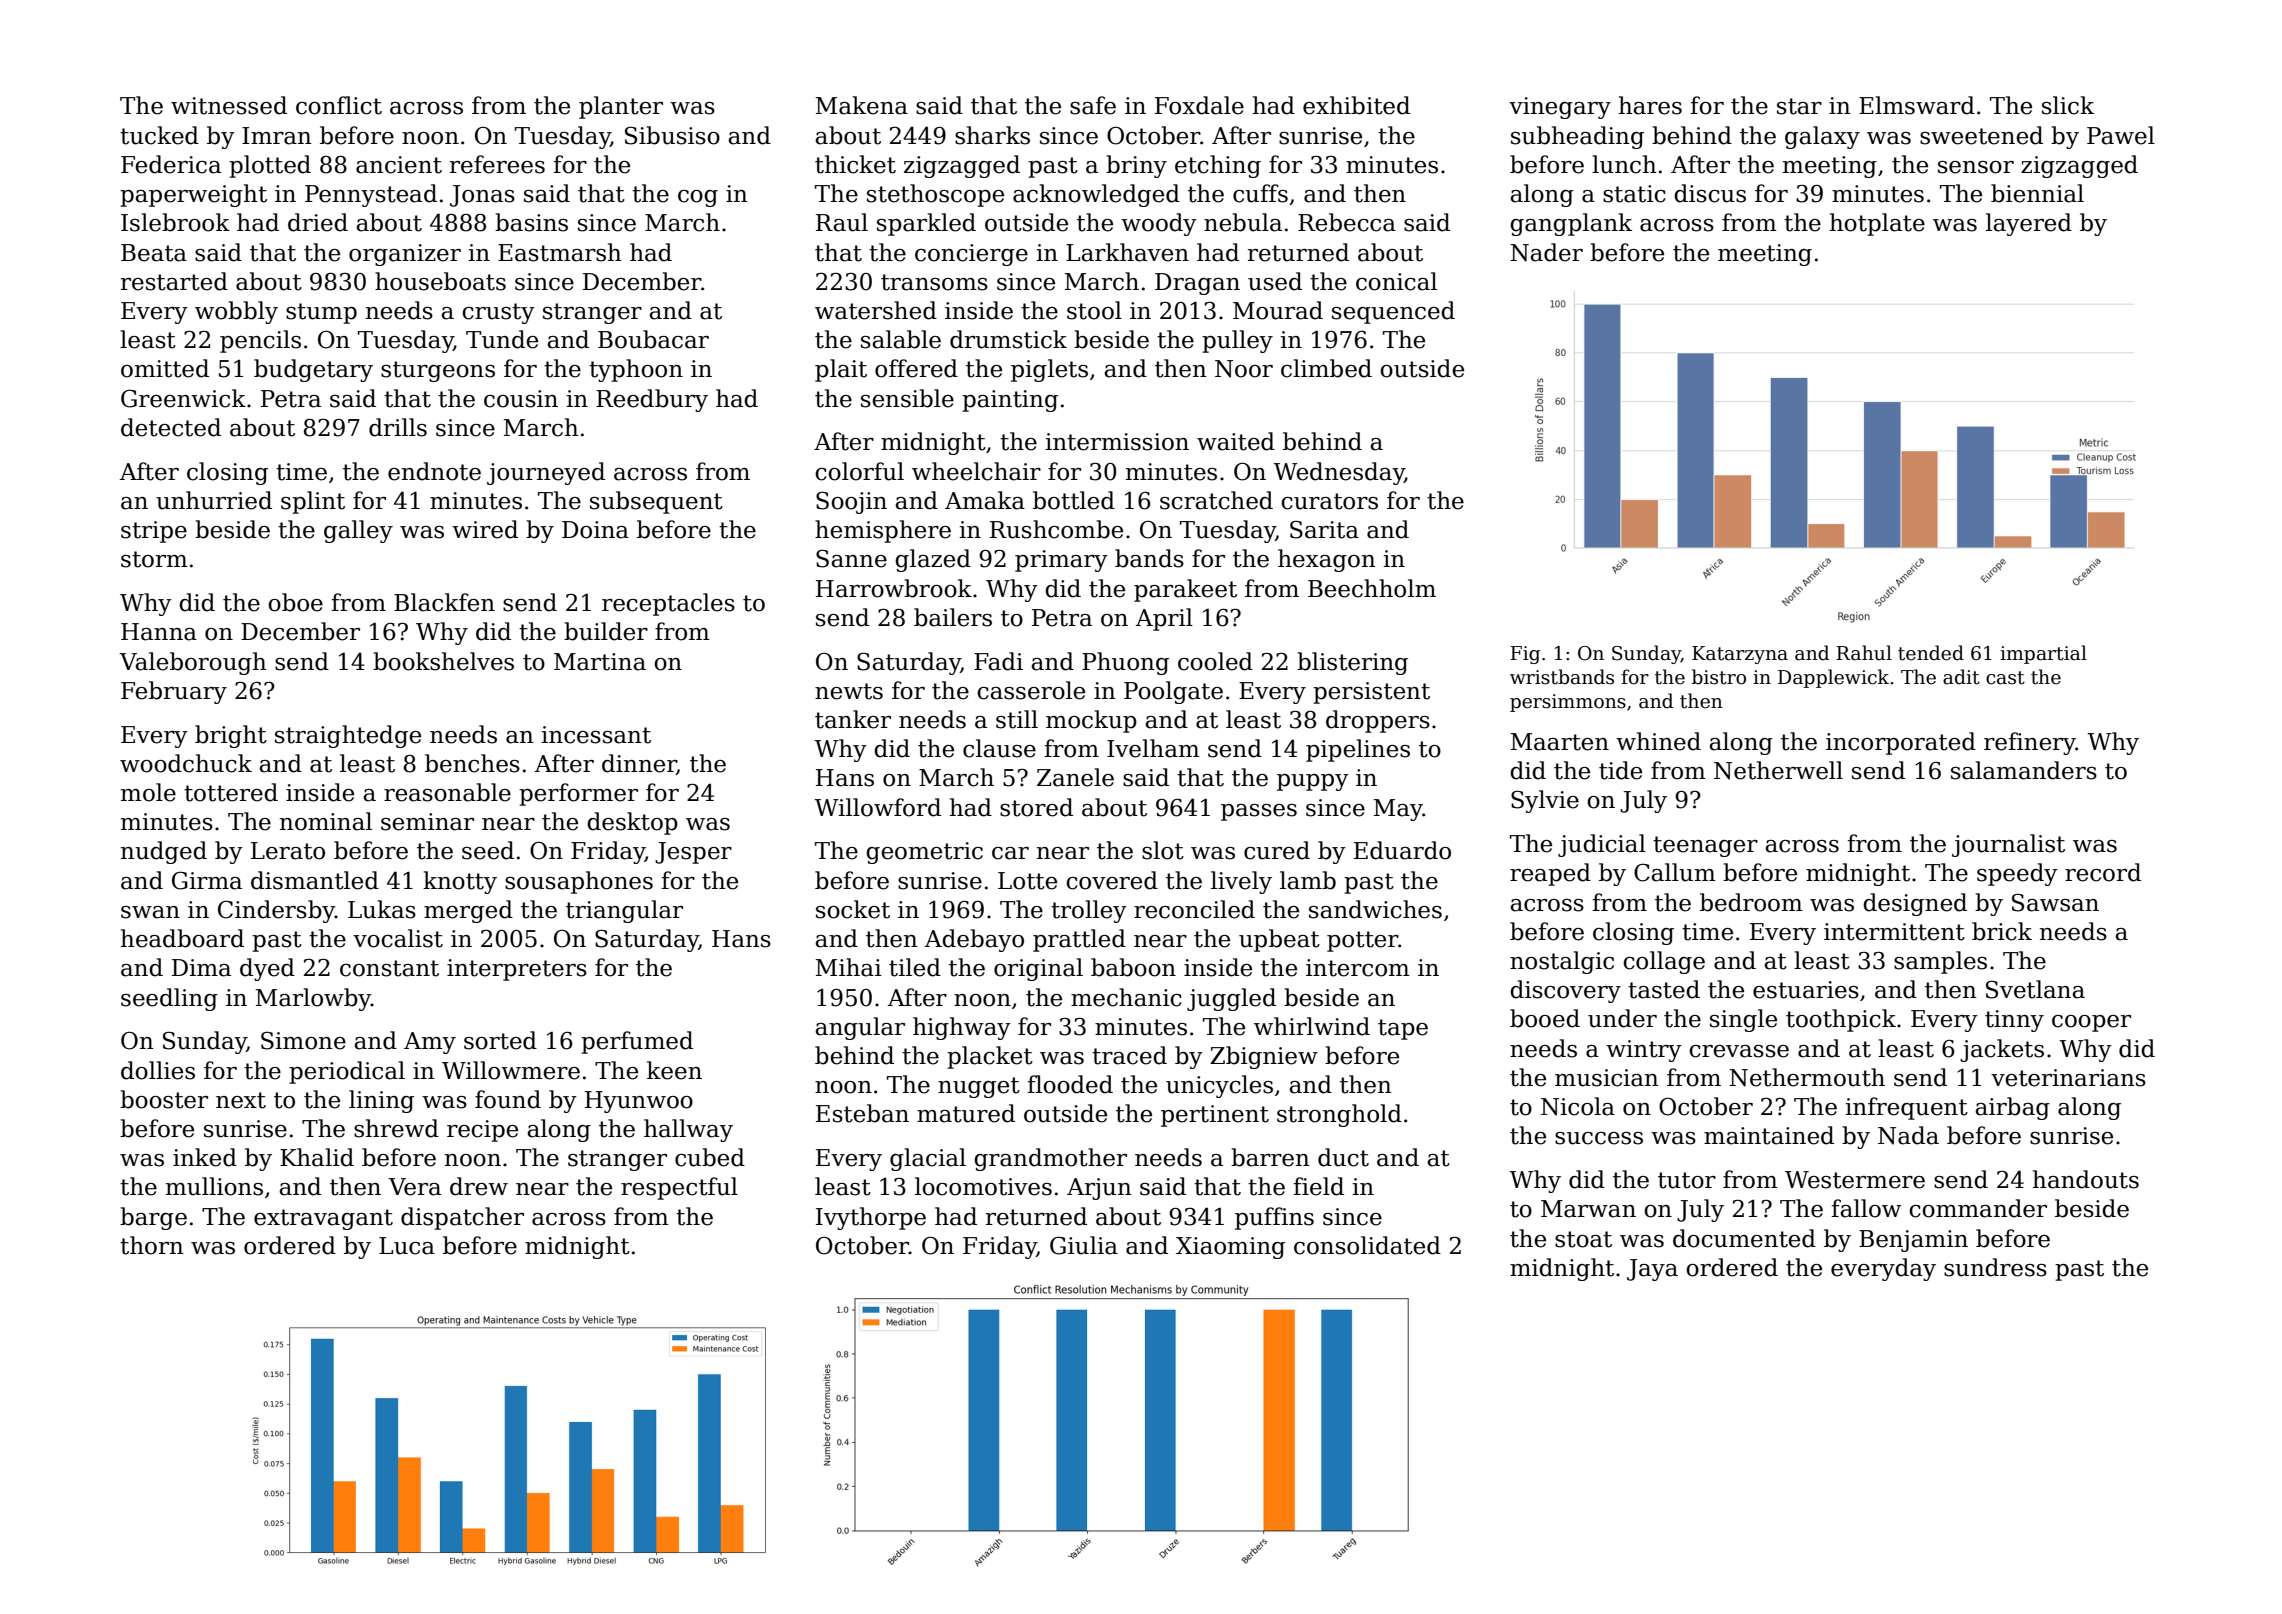  I want to click on wobbly, so click(236, 312).
